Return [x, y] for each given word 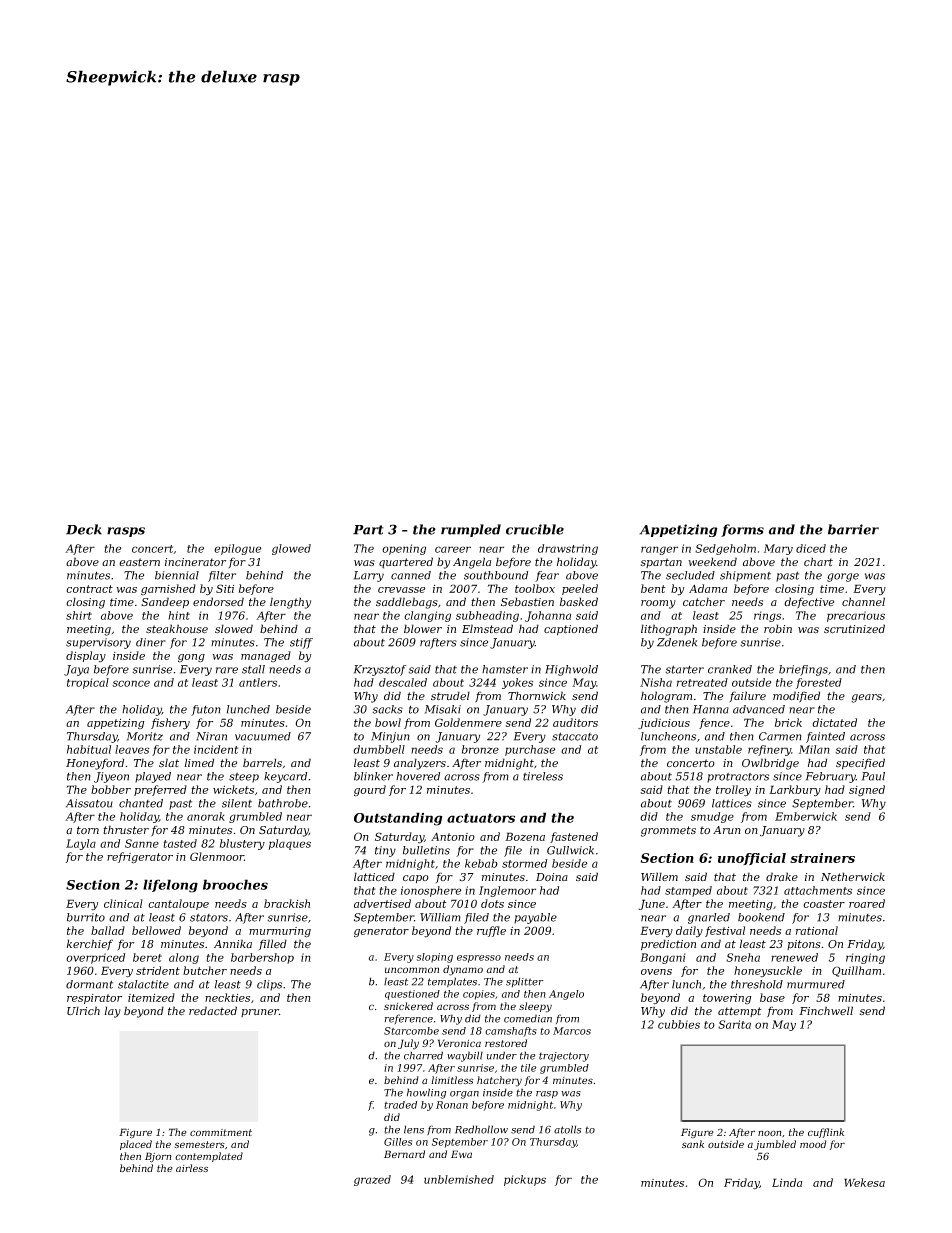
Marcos [572, 1031]
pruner [260, 1013]
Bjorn [158, 1157]
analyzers [420, 764]
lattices [732, 803]
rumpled [471, 530]
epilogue [237, 549]
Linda [787, 1182]
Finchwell [826, 1010]
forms [742, 530]
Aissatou [89, 803]
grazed [372, 1180]
